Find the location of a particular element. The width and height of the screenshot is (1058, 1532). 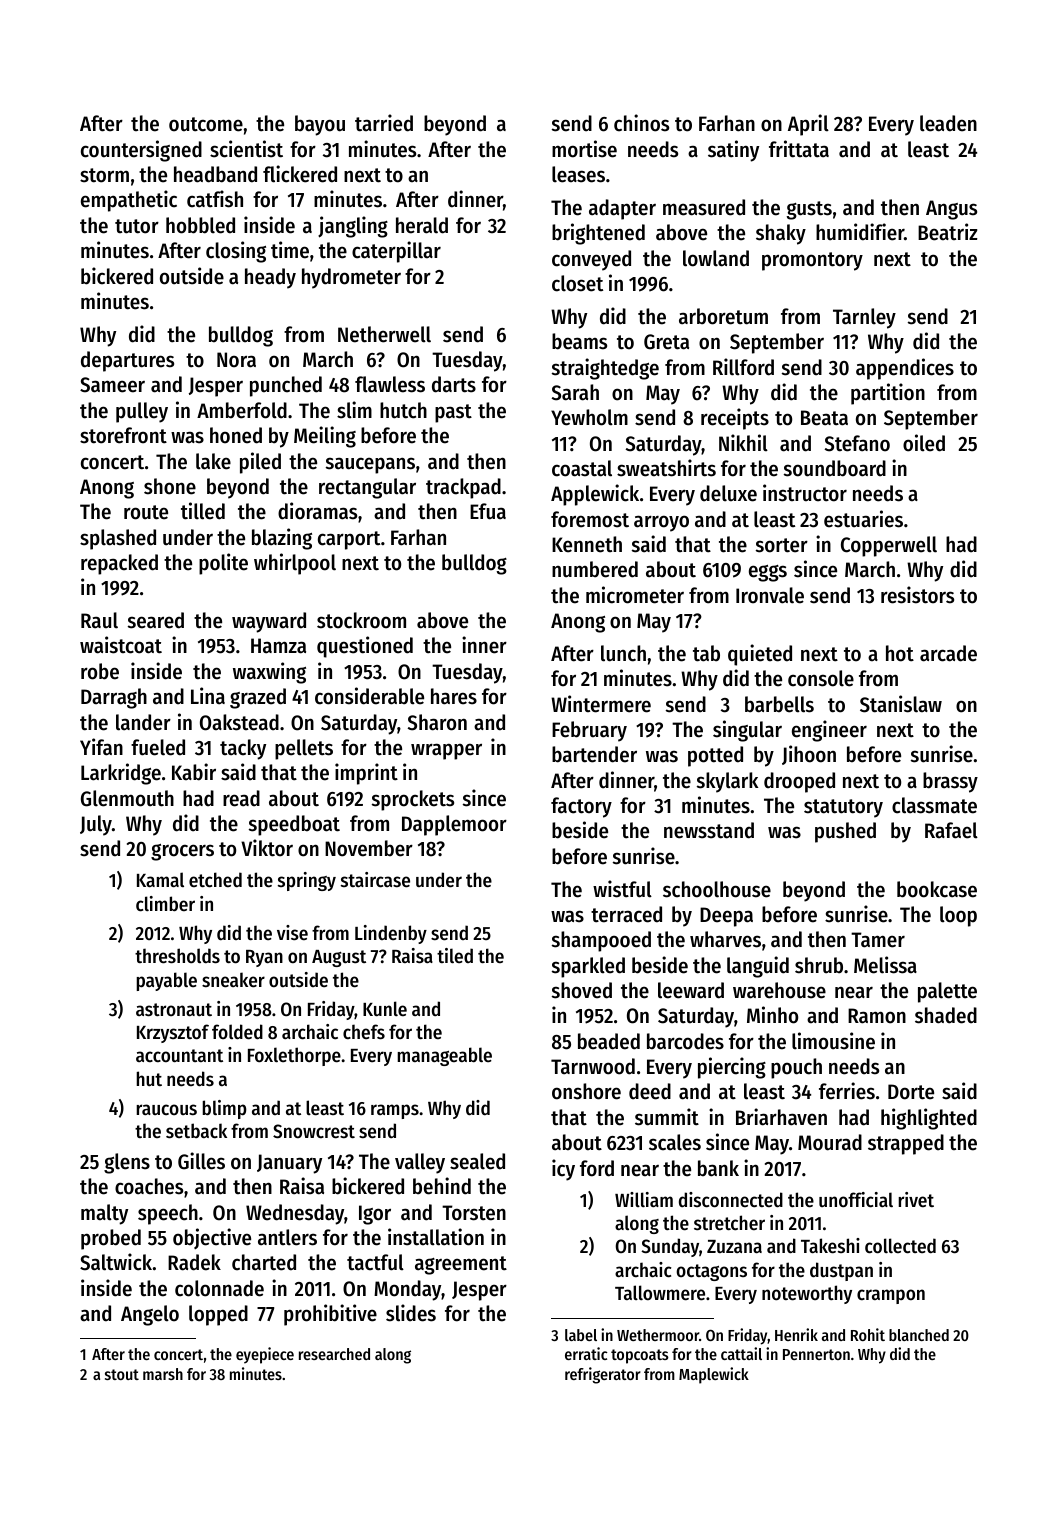

empathetic is located at coordinates (129, 201).
